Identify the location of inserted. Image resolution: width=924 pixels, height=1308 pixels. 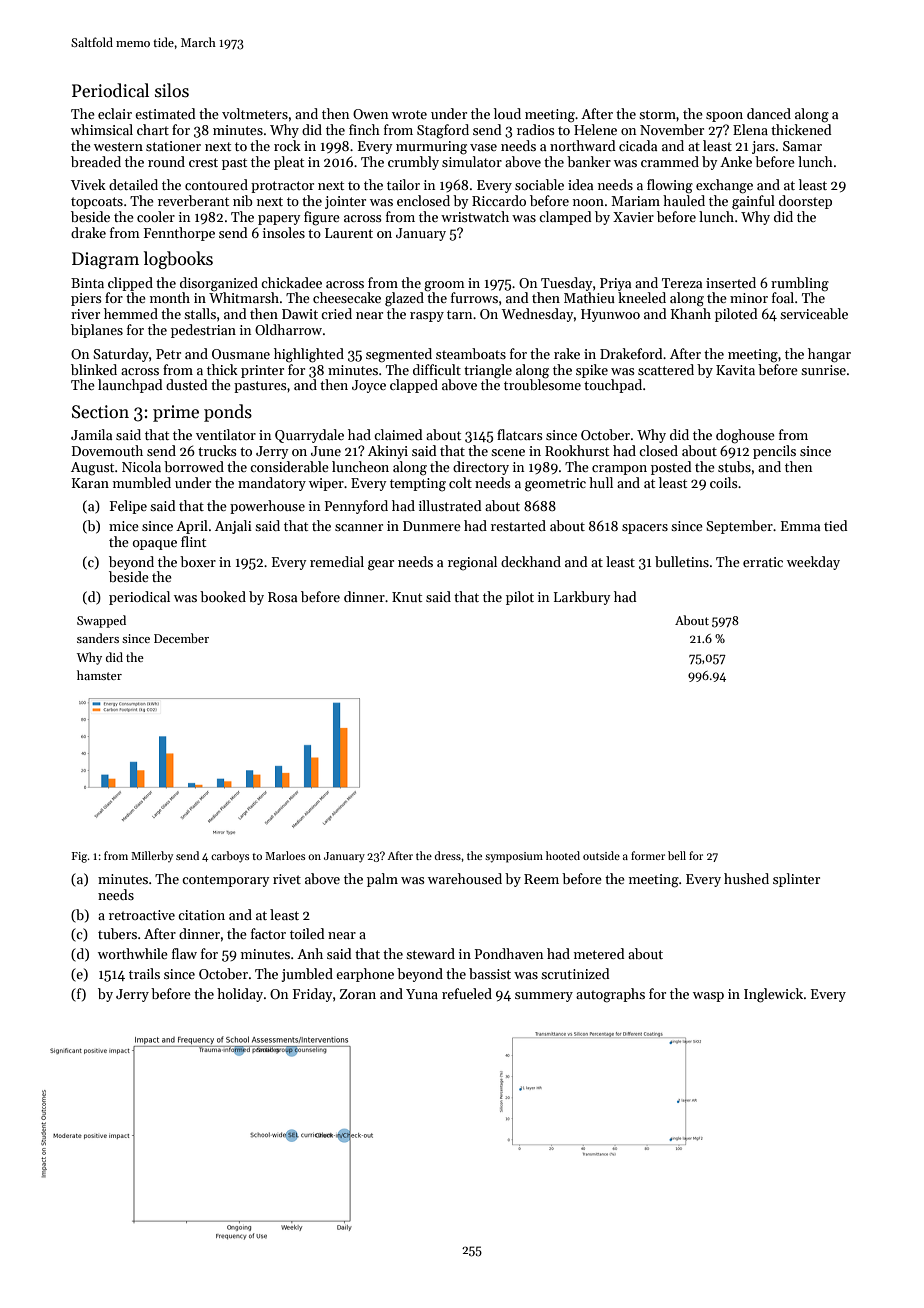
(731, 282).
